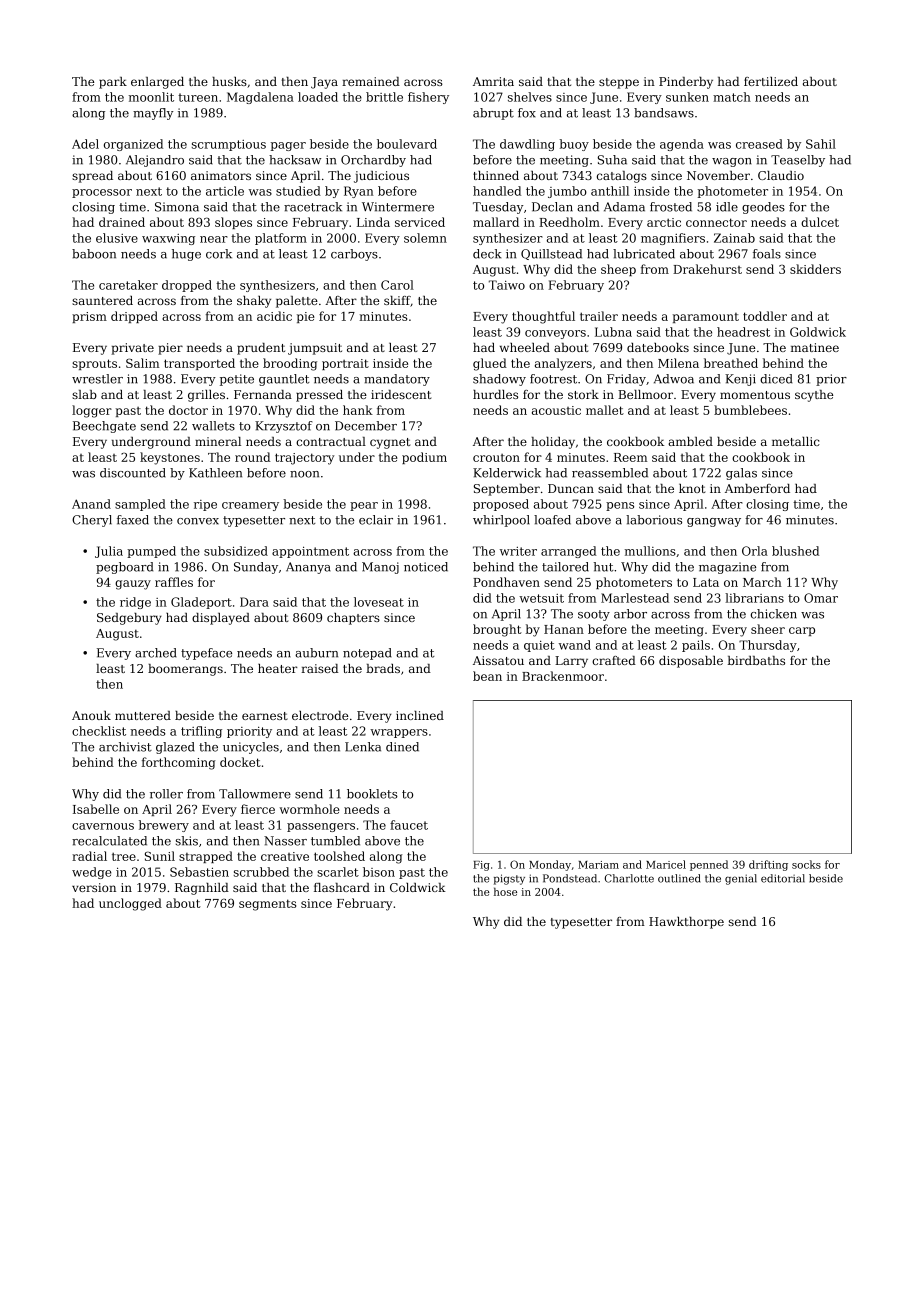 Image resolution: width=924 pixels, height=1308 pixels. What do you see at coordinates (551, 254) in the image?
I see `Quillstead` at bounding box center [551, 254].
